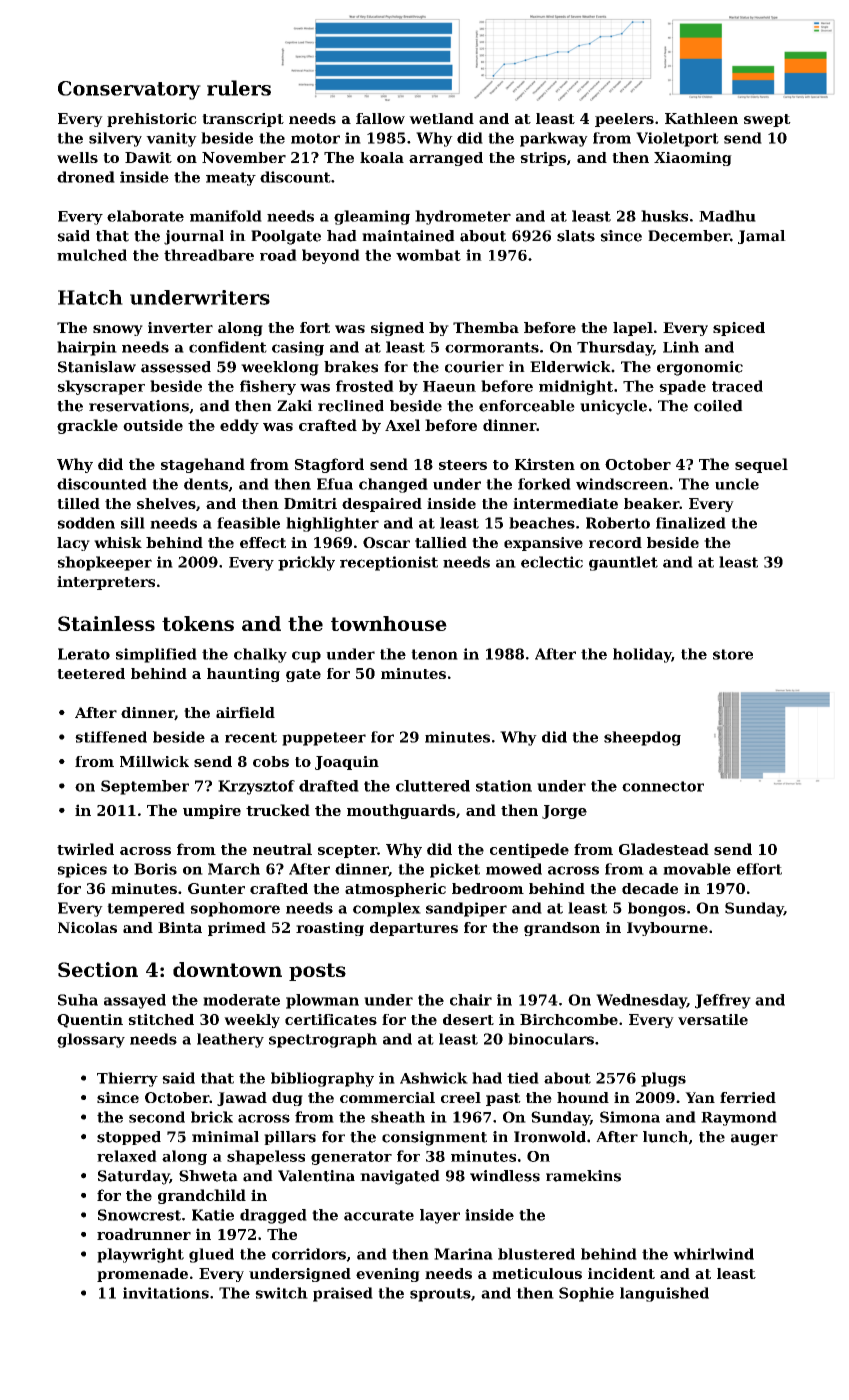 The height and width of the screenshot is (1400, 849). What do you see at coordinates (382, 157) in the screenshot?
I see `koala` at bounding box center [382, 157].
